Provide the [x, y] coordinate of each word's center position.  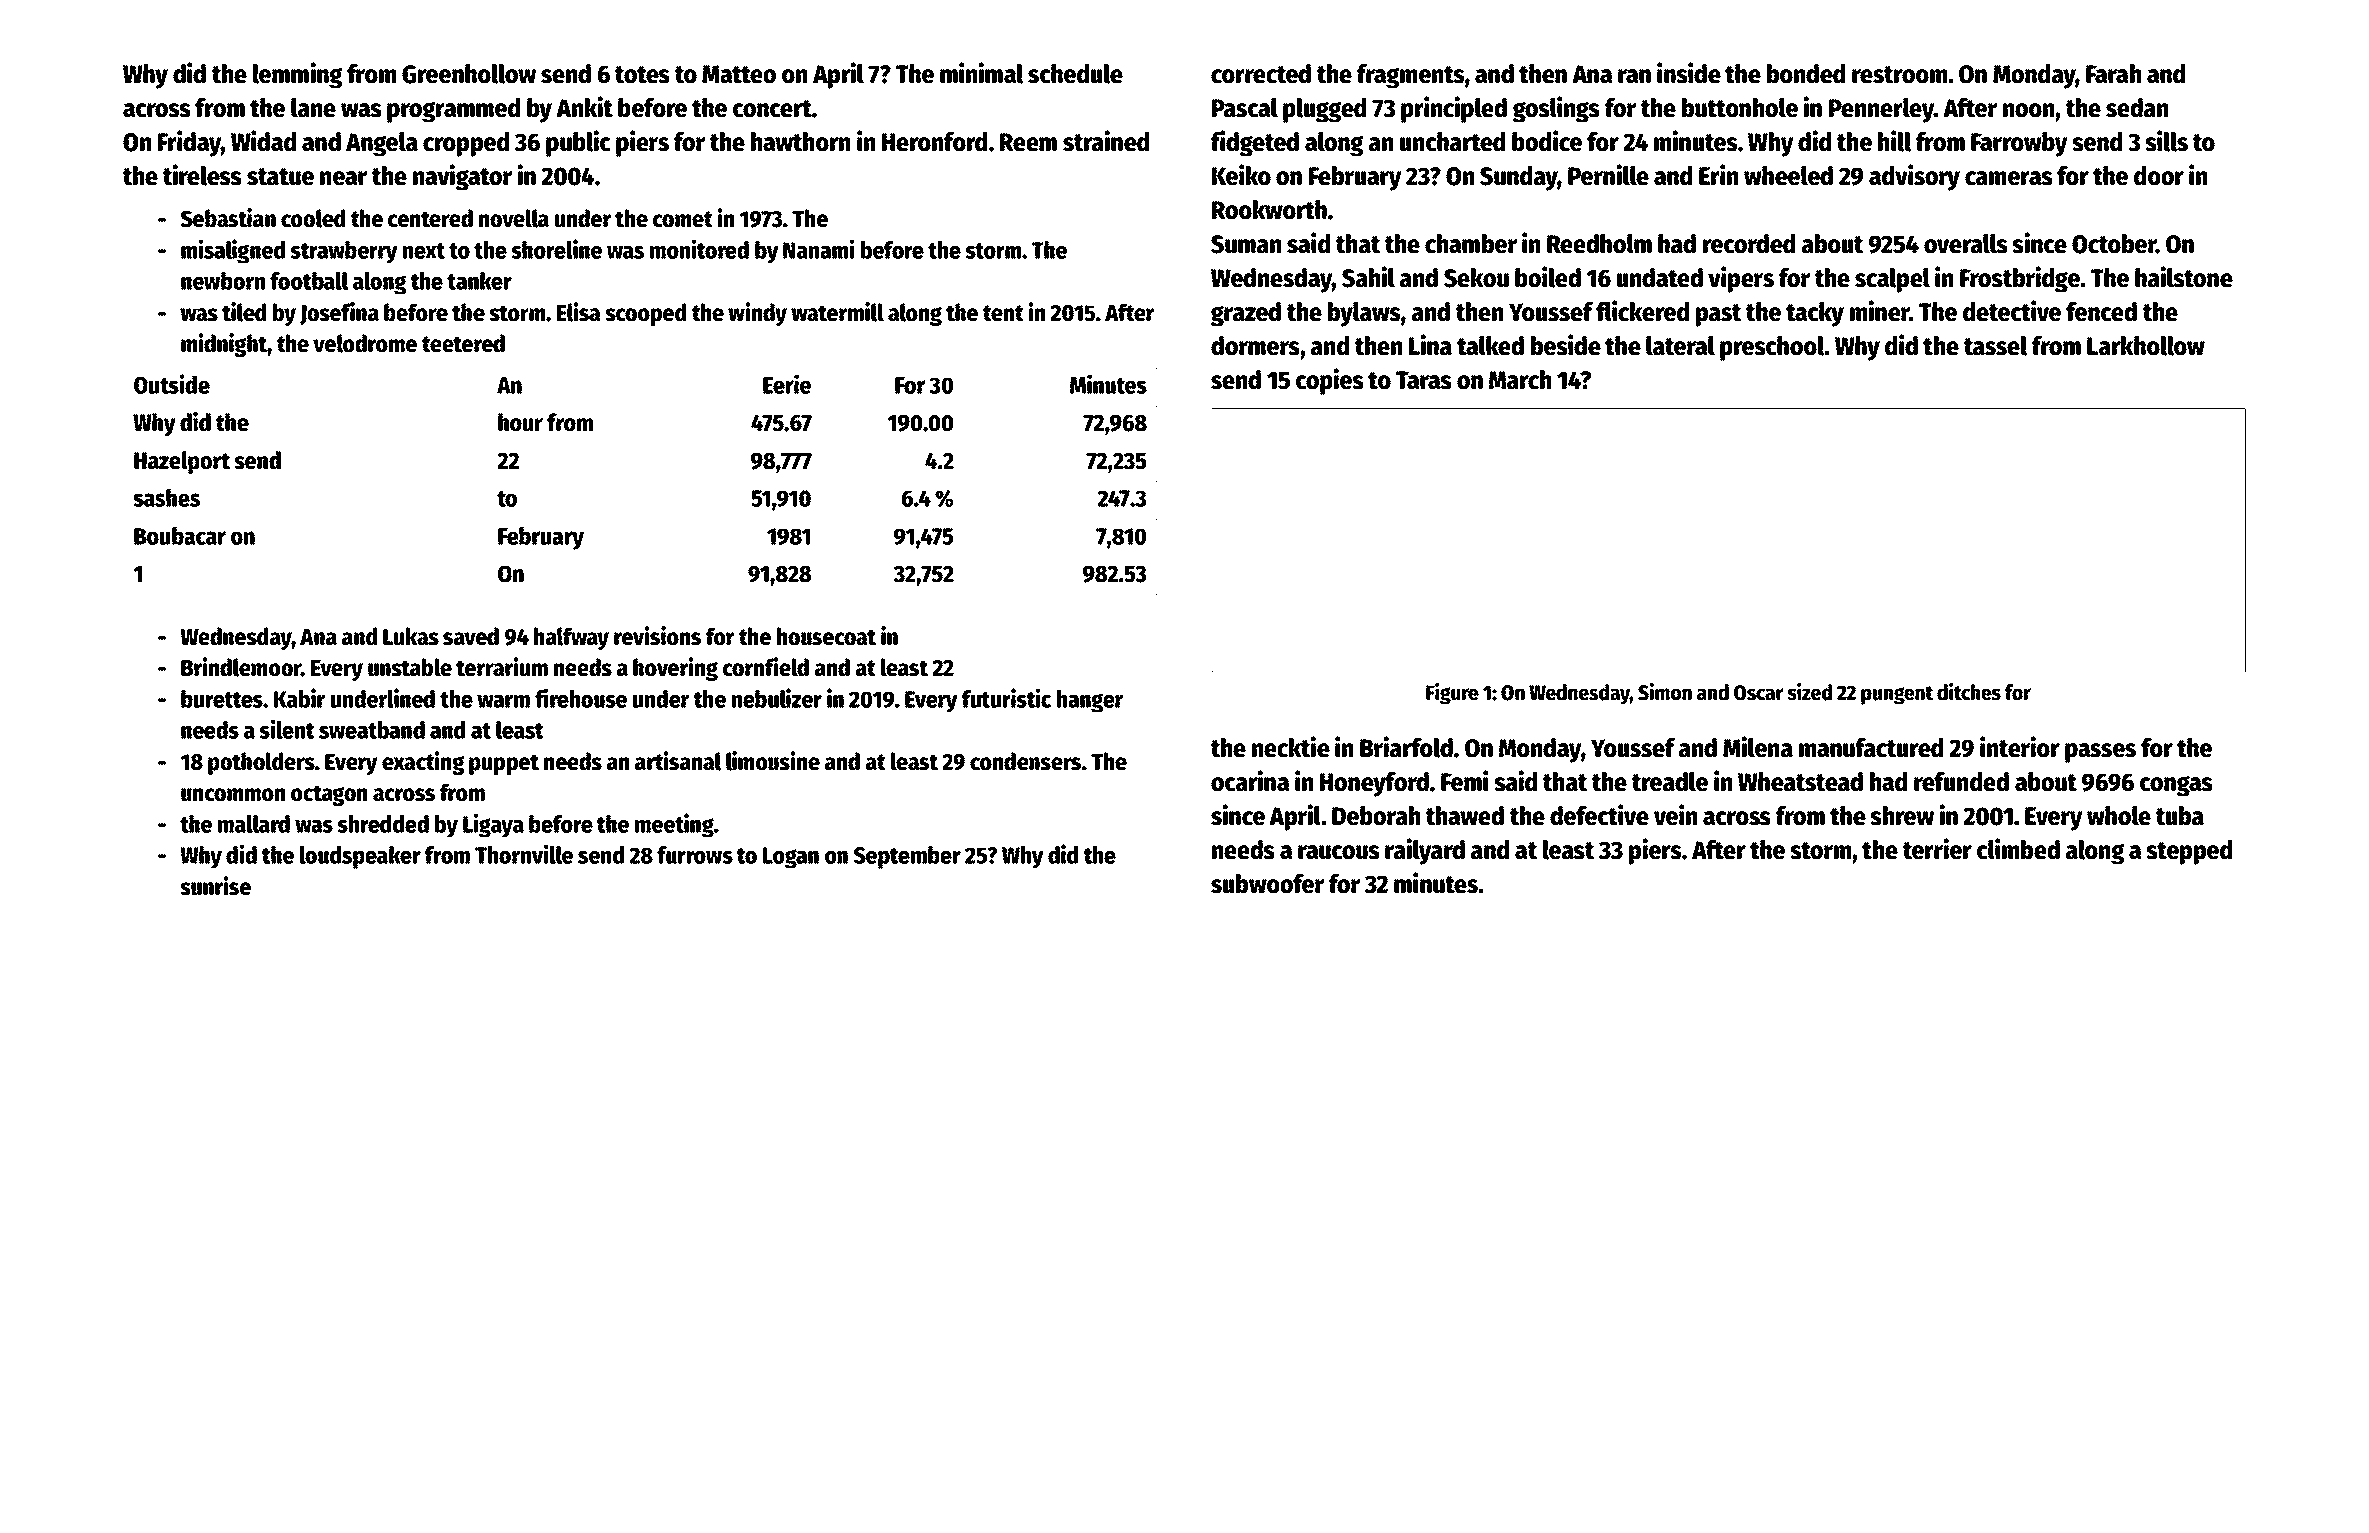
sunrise [215, 886]
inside [1689, 73]
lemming [297, 75]
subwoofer [1267, 884]
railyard [1425, 851]
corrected [1261, 74]
